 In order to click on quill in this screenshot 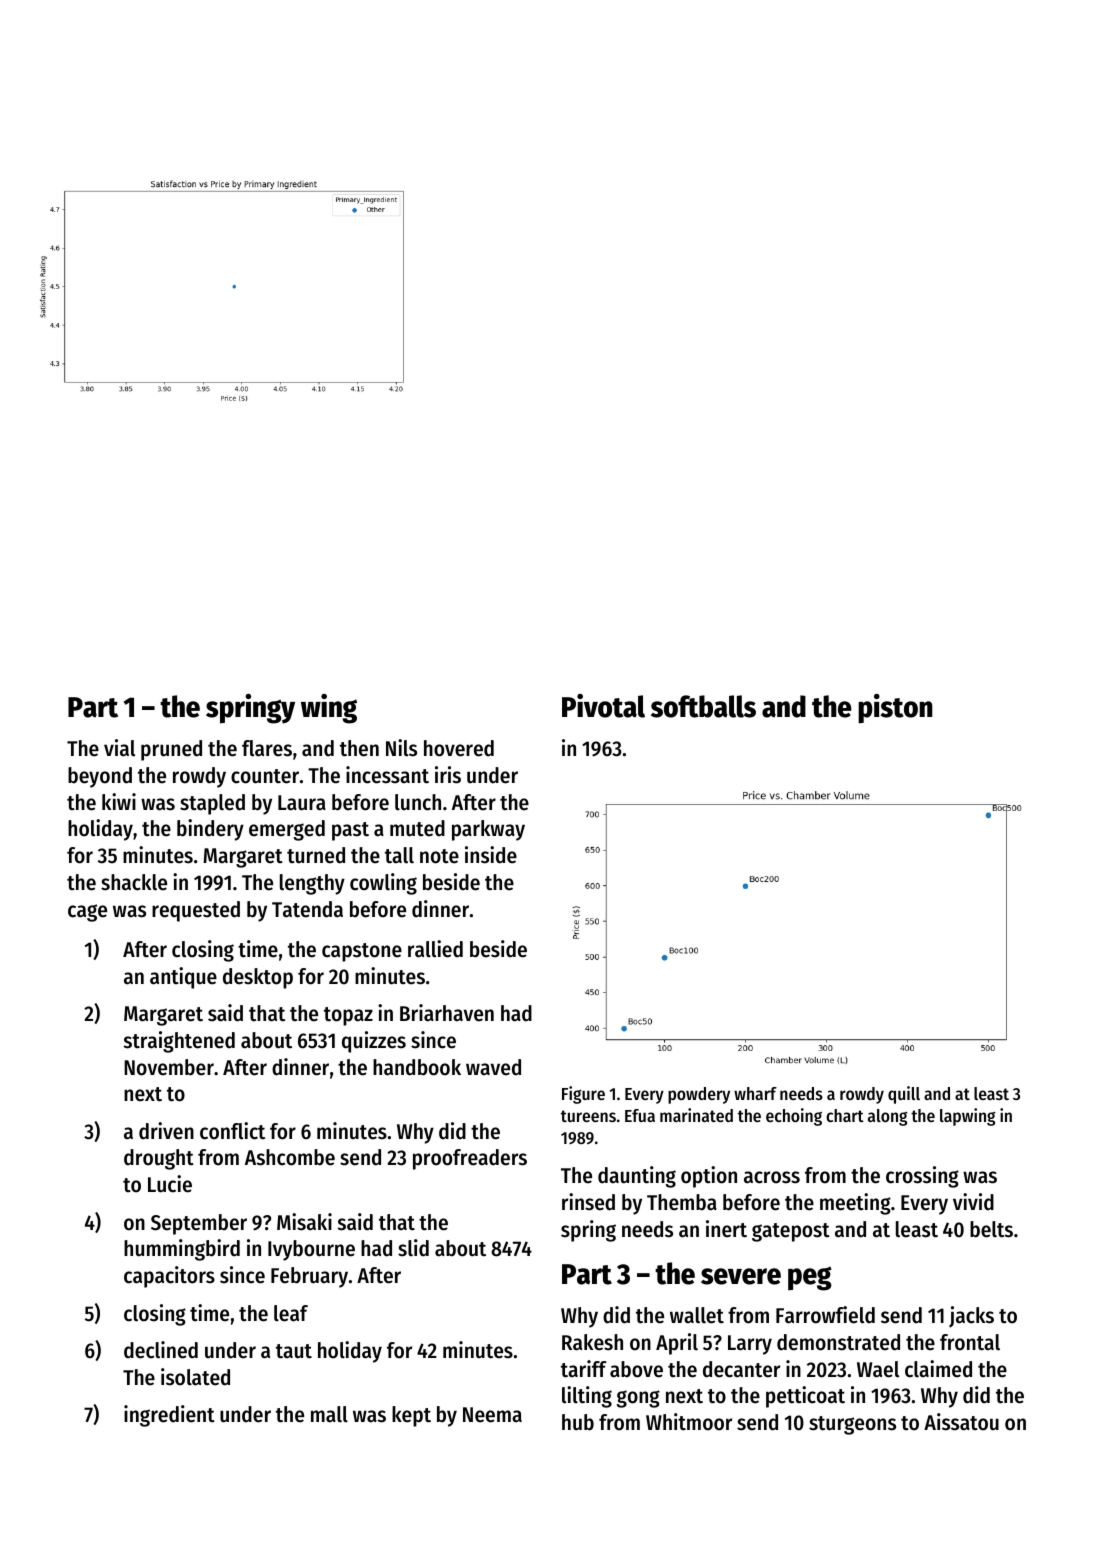, I will do `click(904, 1095)`.
